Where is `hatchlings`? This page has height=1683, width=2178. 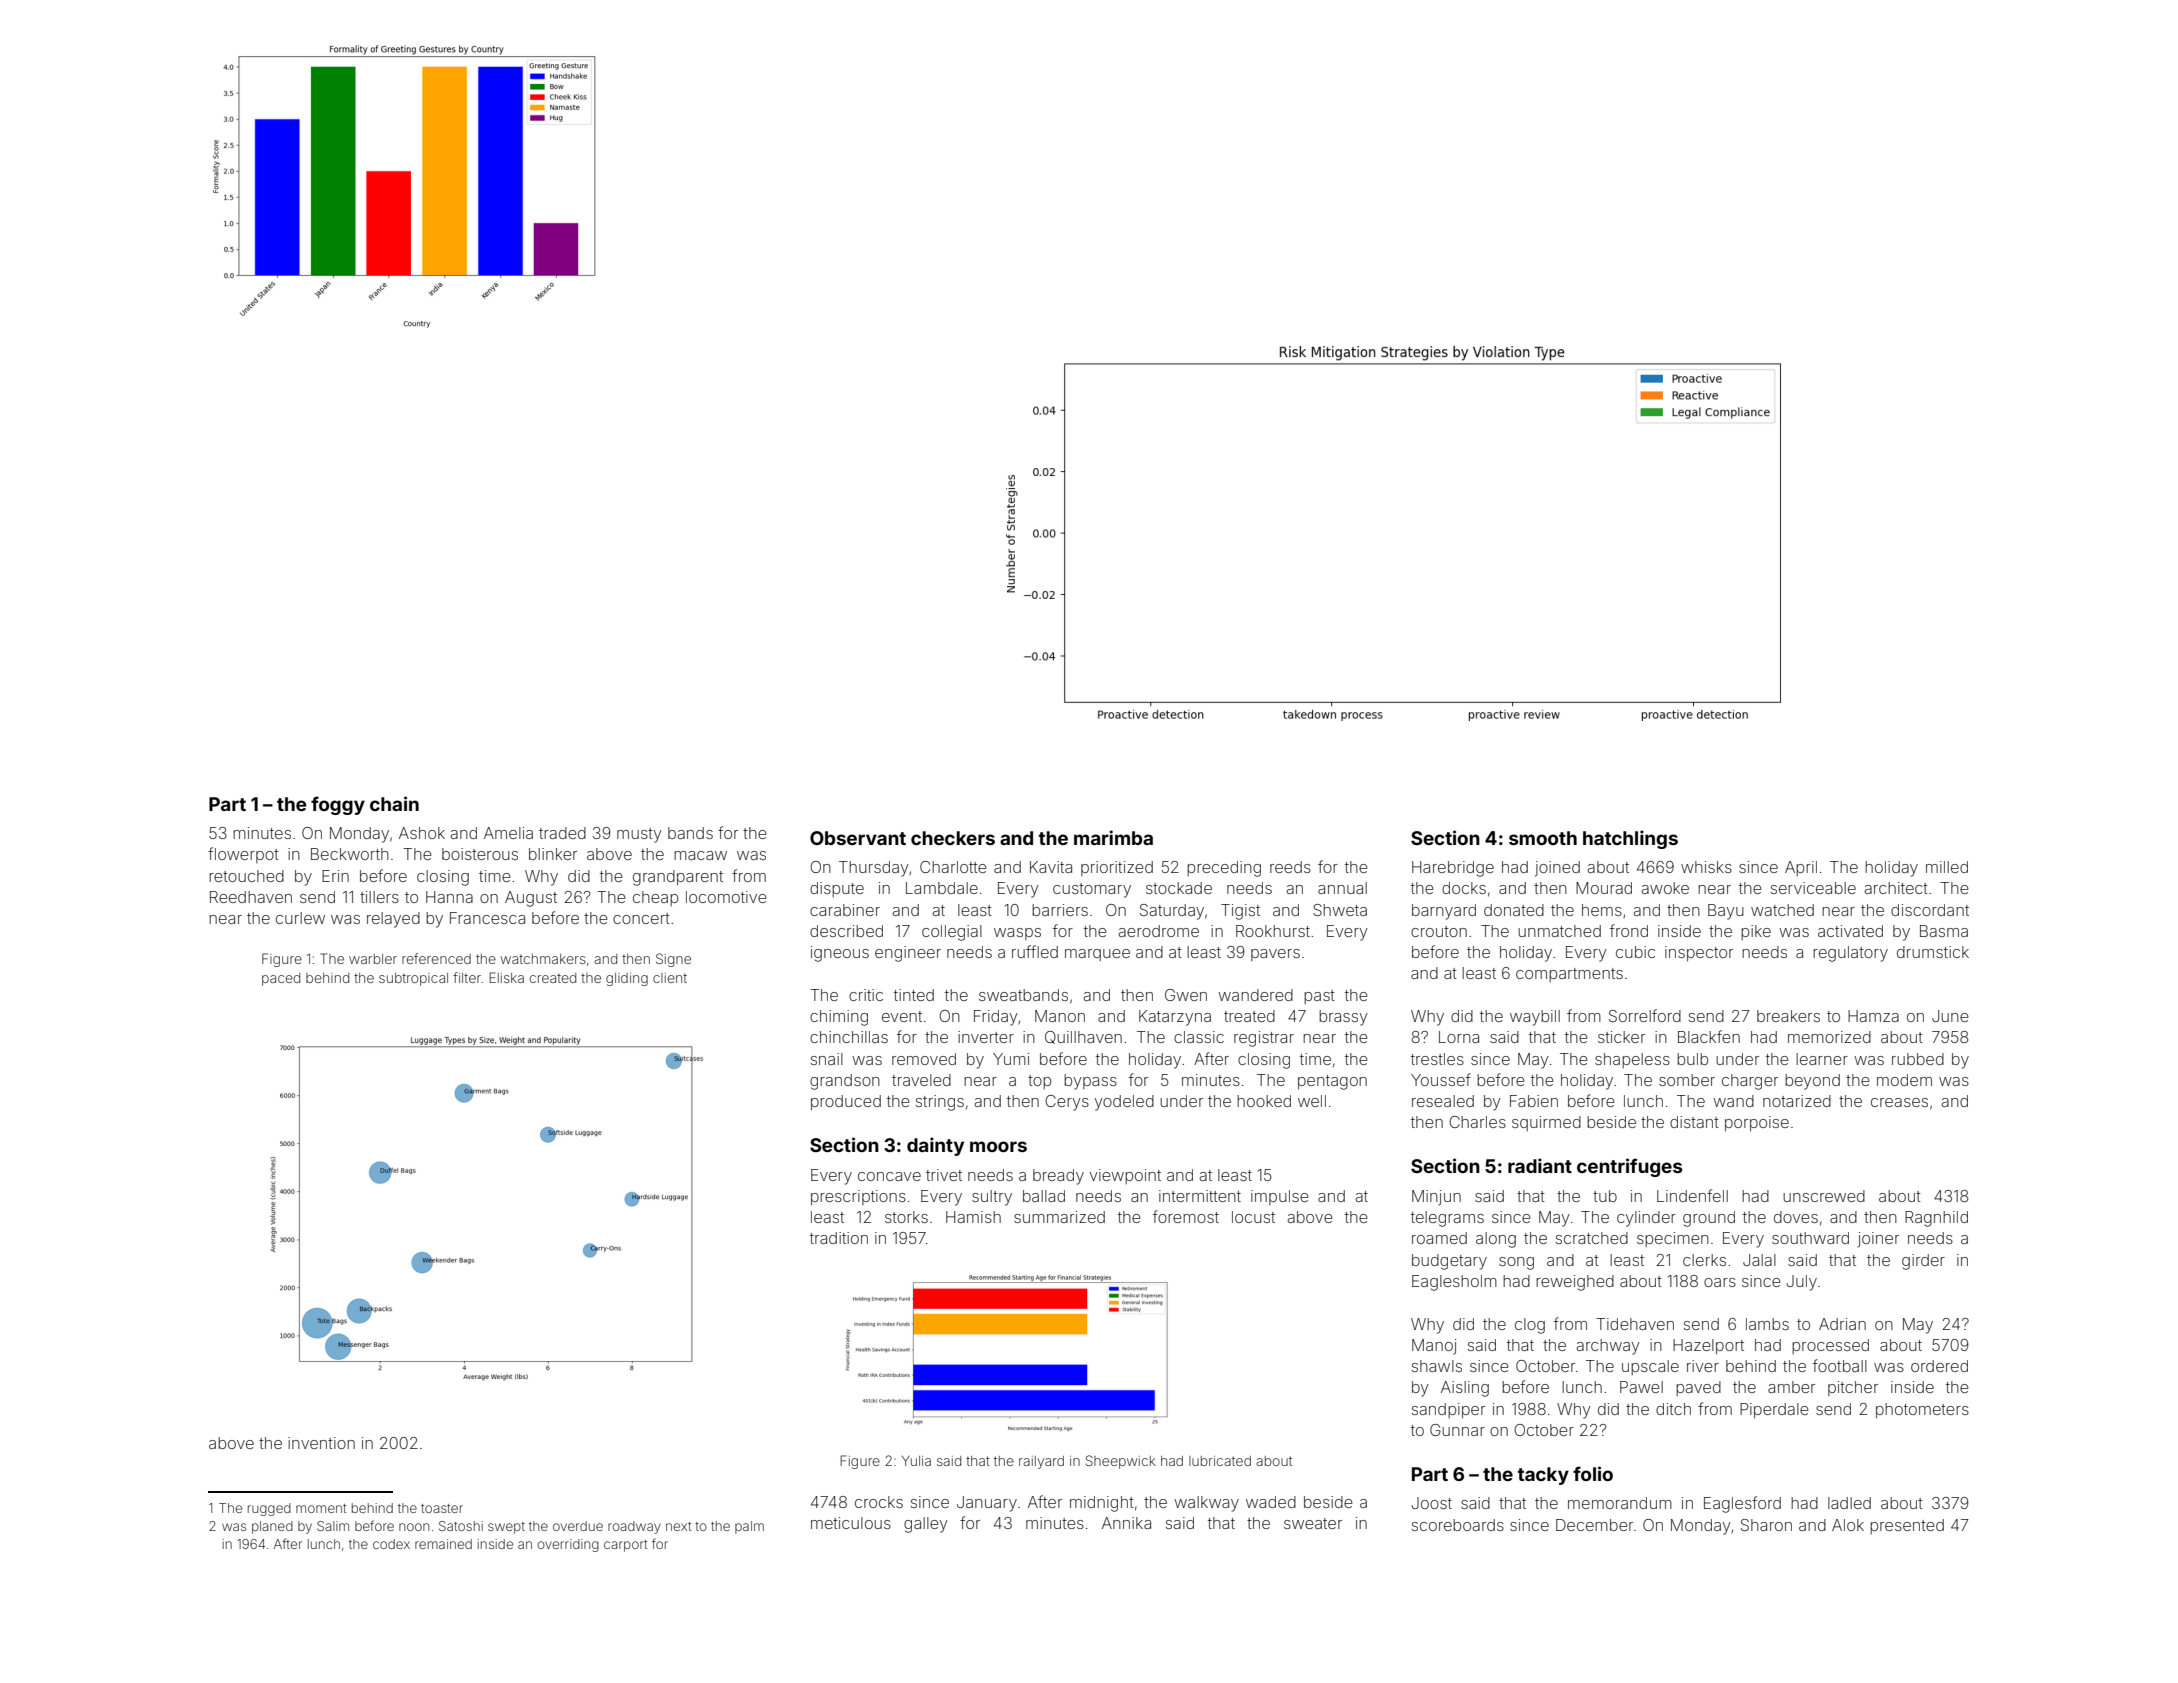 hatchlings is located at coordinates (1630, 839).
